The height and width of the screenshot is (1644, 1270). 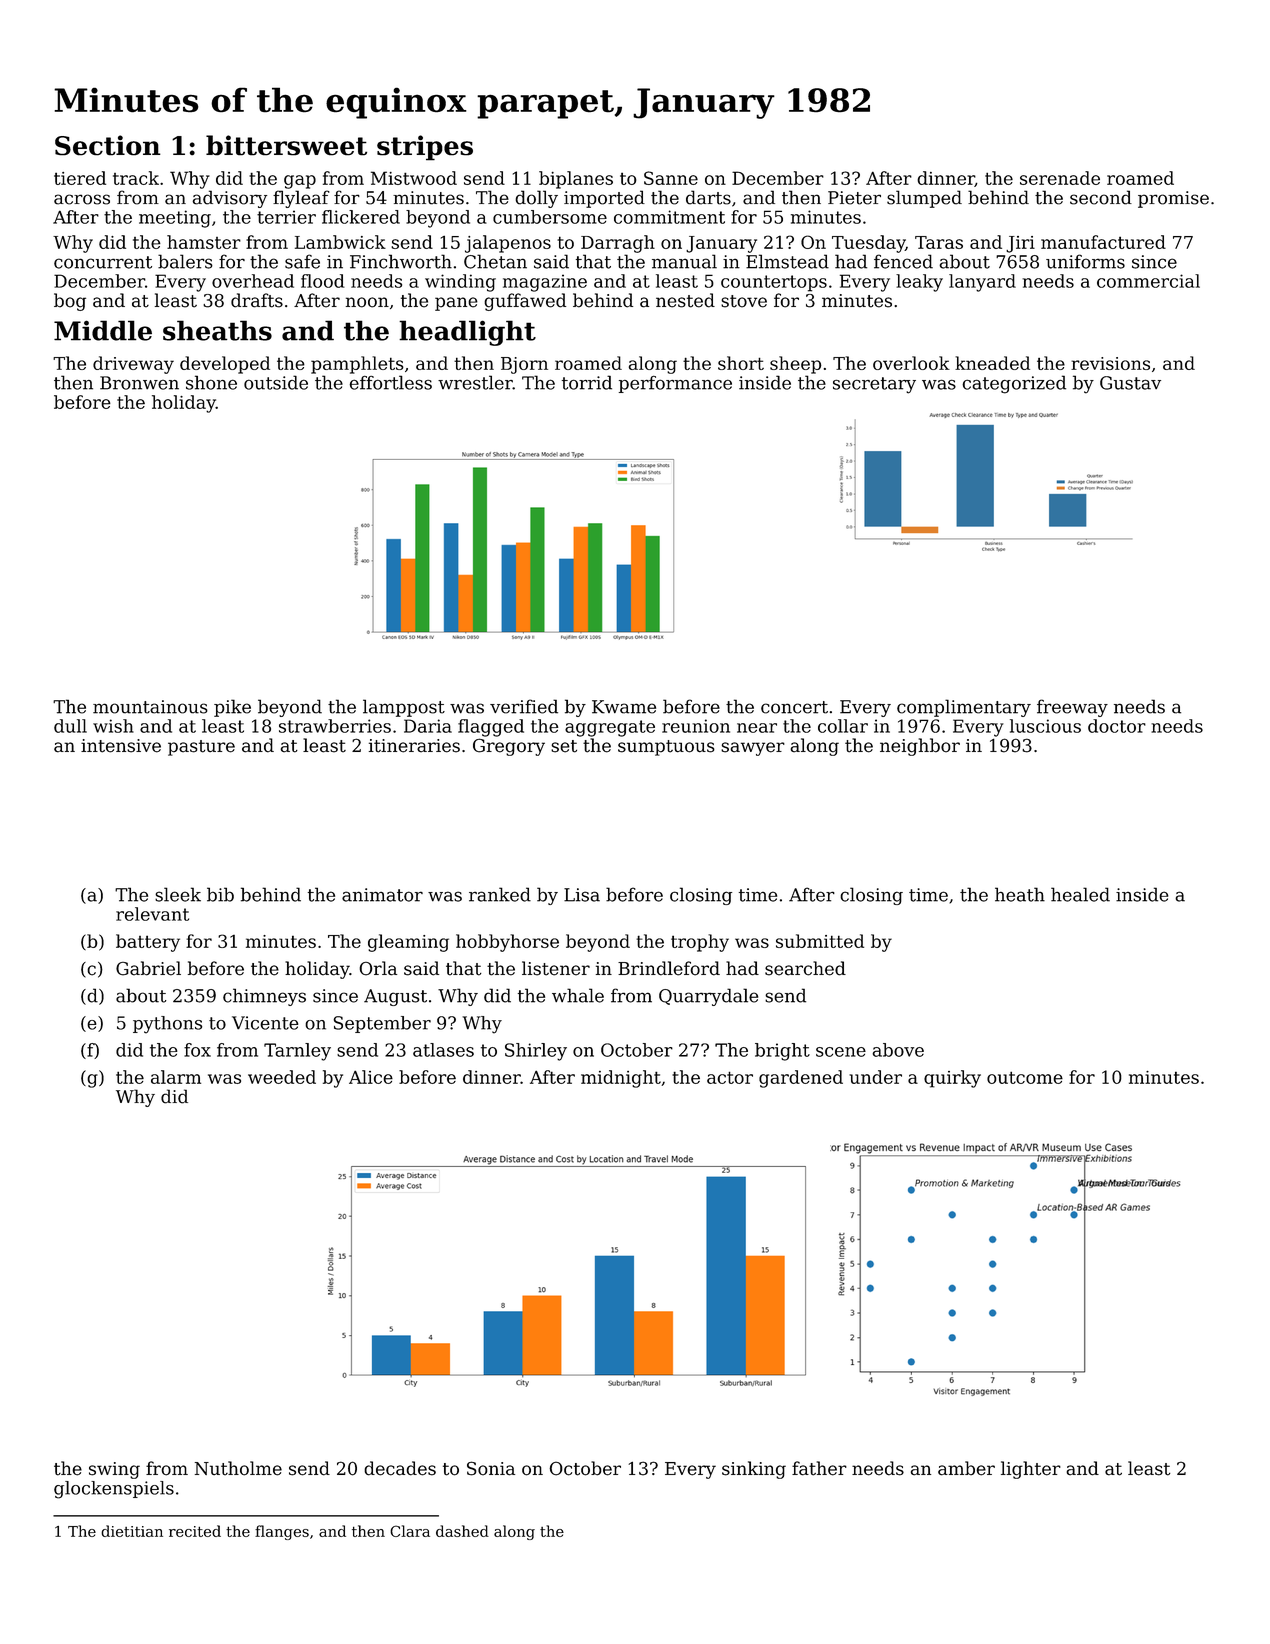 What do you see at coordinates (545, 283) in the screenshot?
I see `magazine` at bounding box center [545, 283].
